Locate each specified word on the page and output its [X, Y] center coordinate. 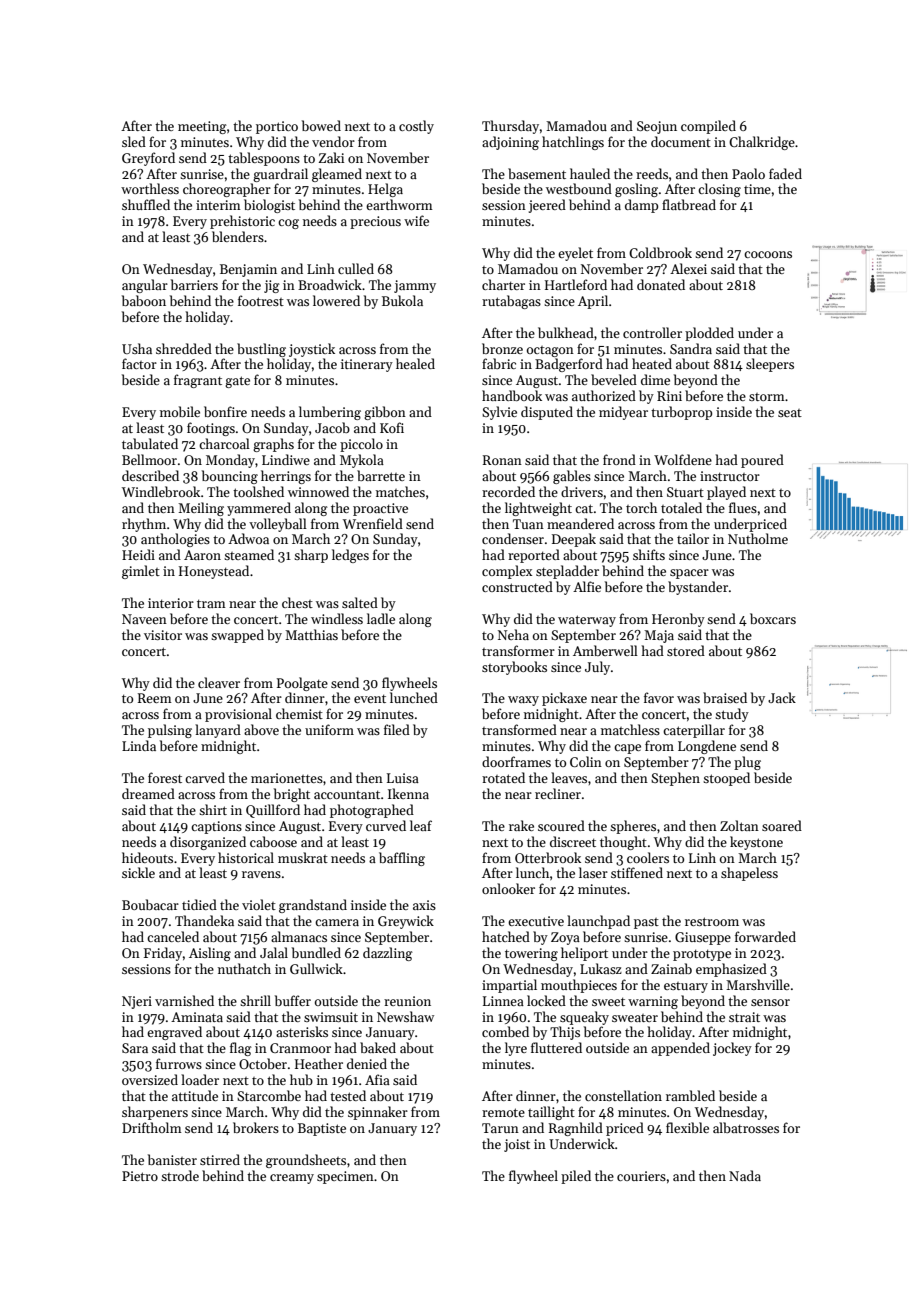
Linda [139, 745]
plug [747, 763]
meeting [202, 127]
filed [397, 729]
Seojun [657, 127]
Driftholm [152, 1127]
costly [416, 127]
